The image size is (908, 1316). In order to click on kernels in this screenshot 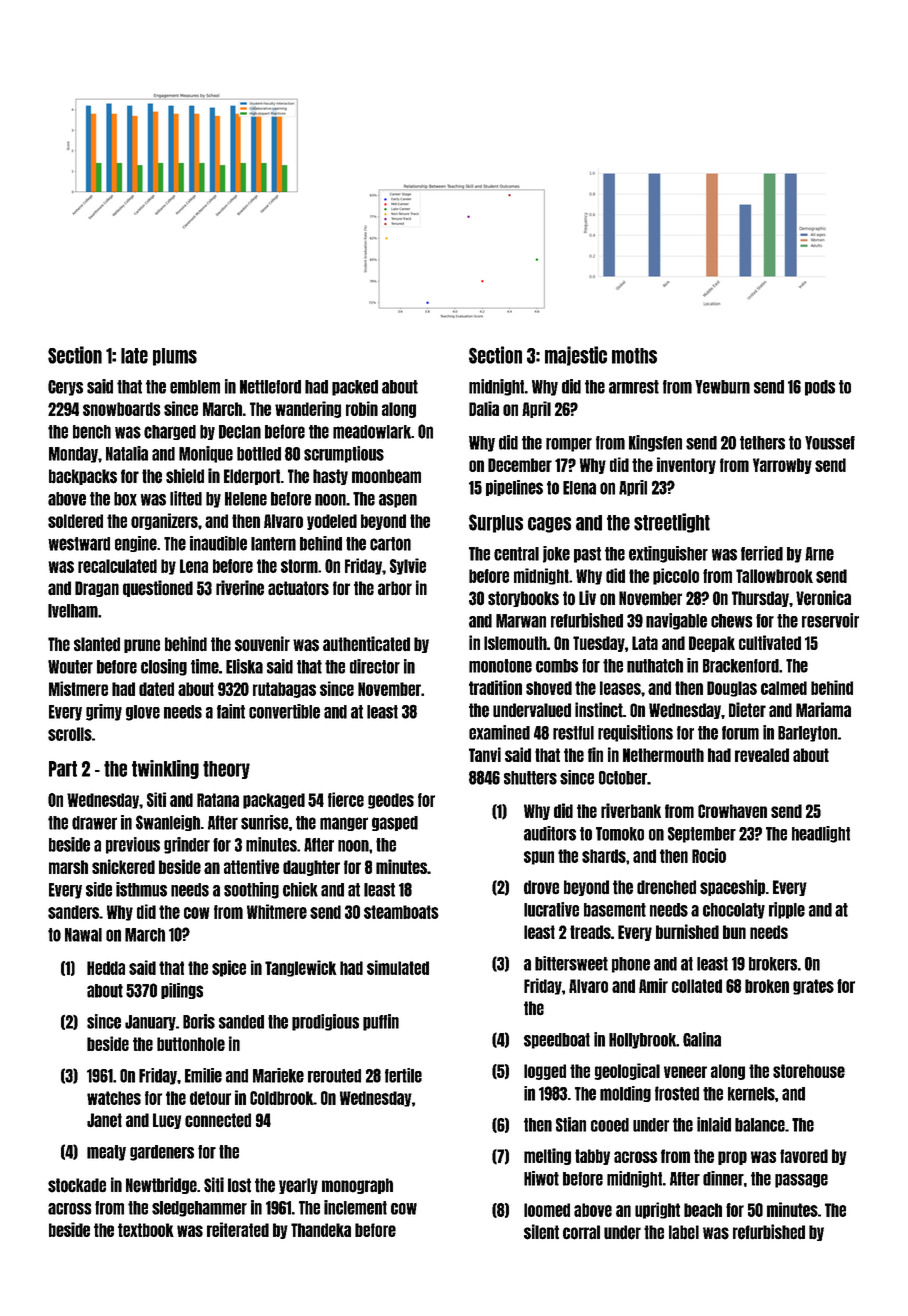, I will do `click(751, 1094)`.
